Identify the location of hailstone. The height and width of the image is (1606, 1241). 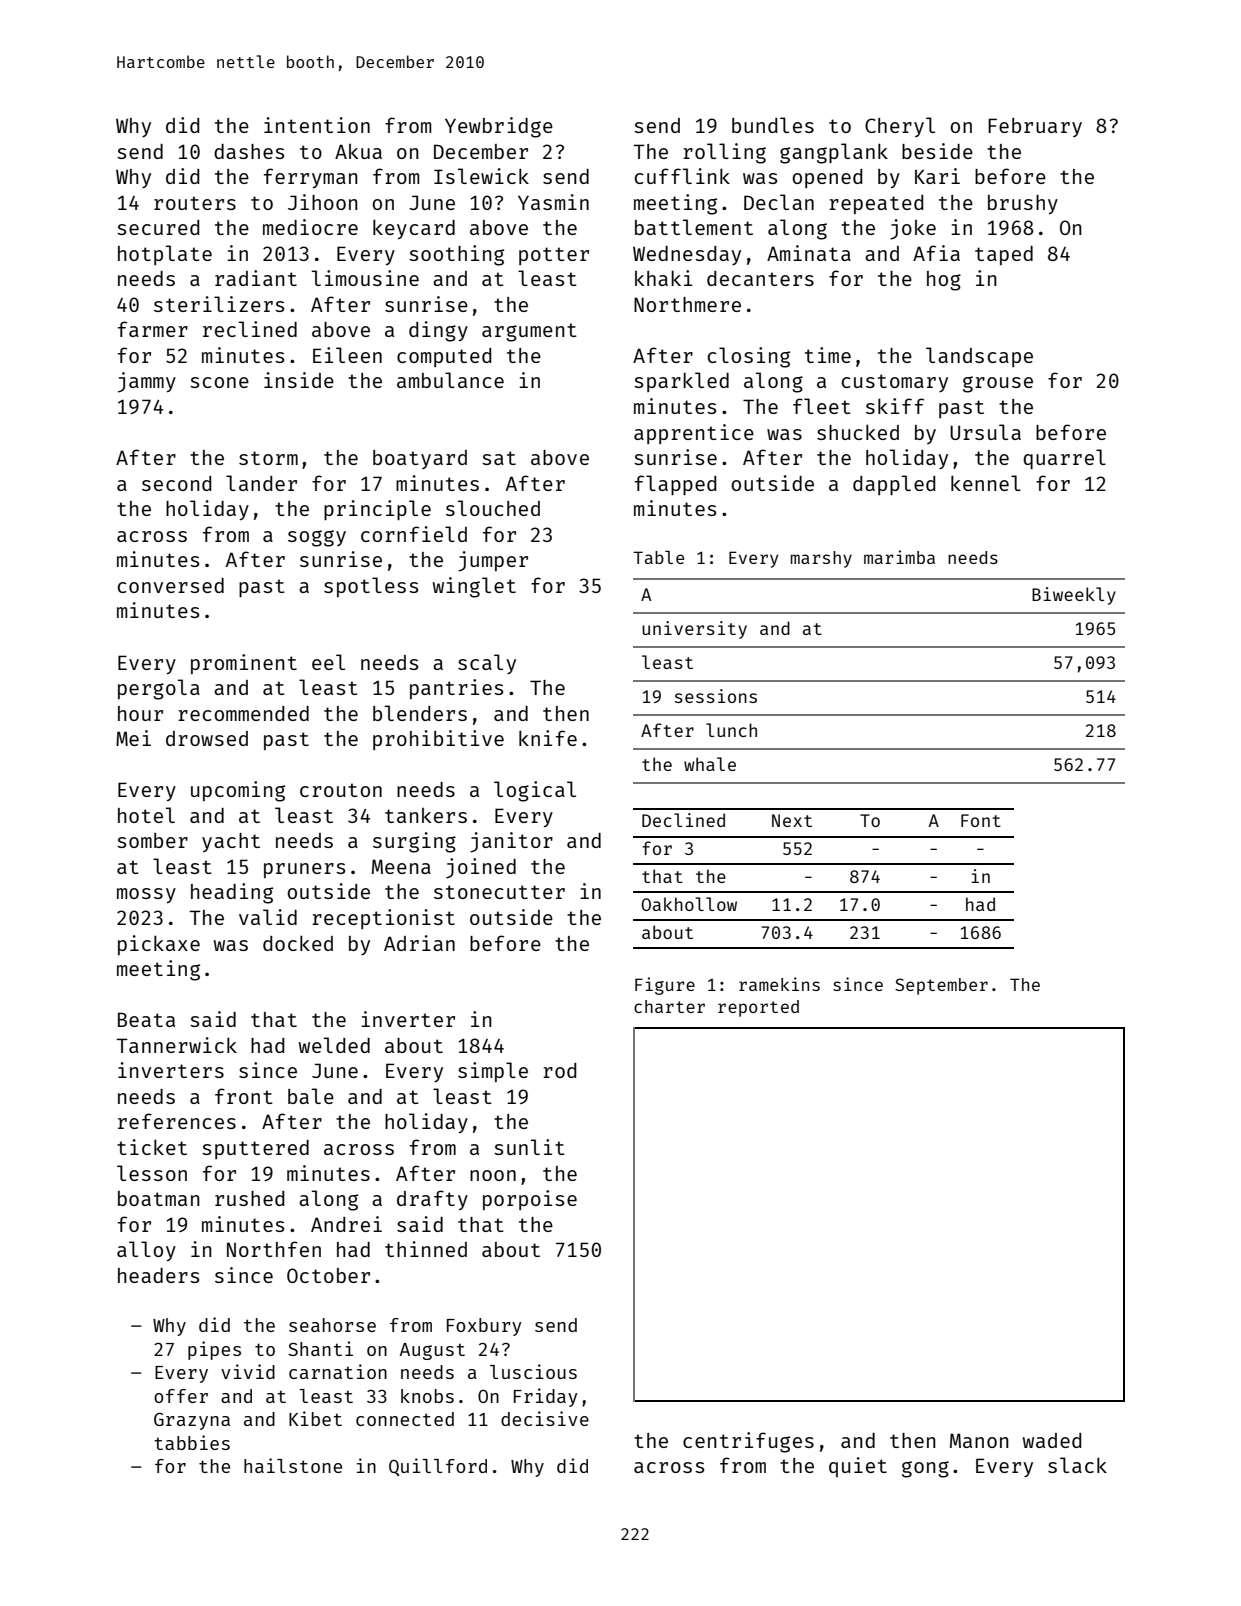
(293, 1465).
